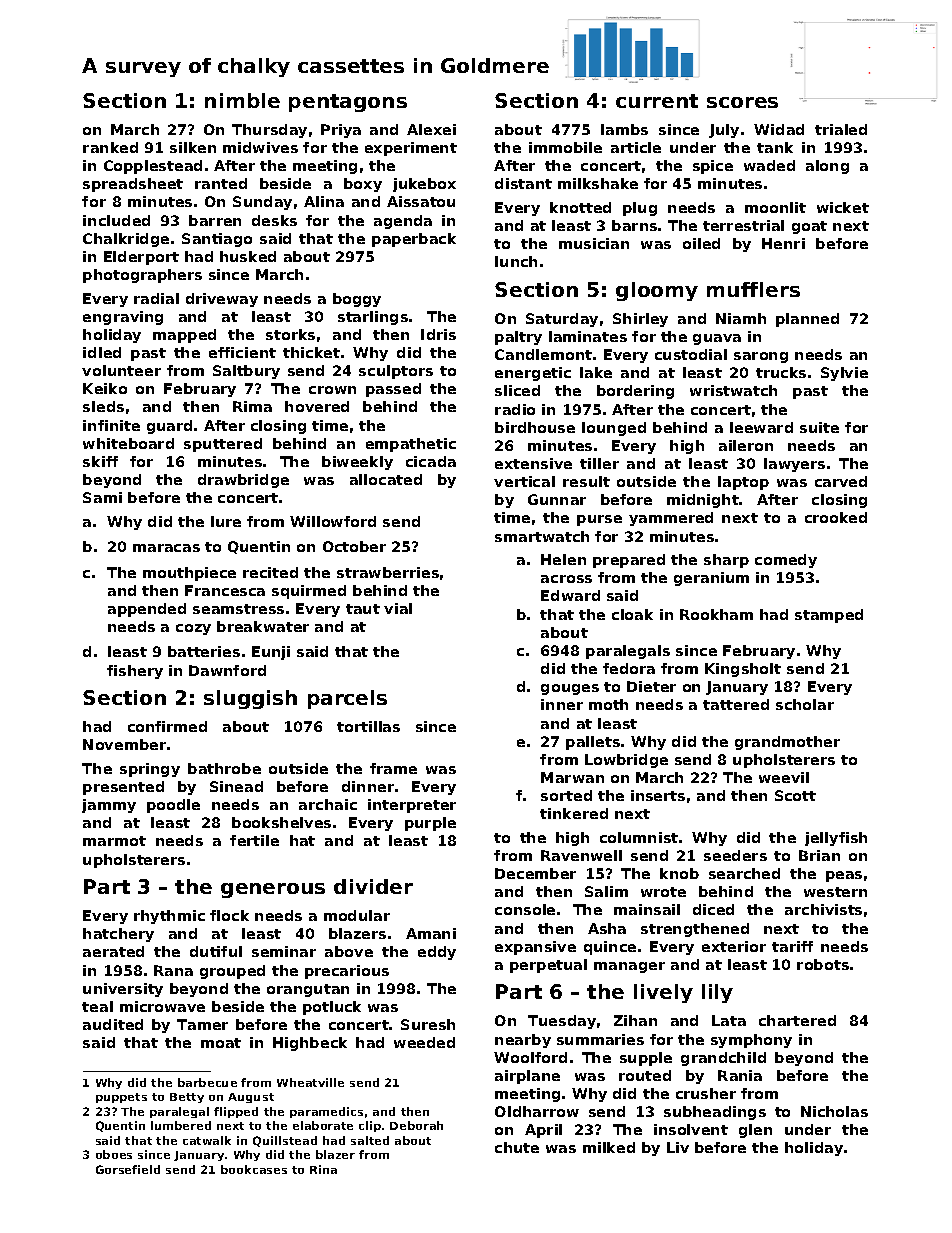 The image size is (952, 1233). I want to click on spice, so click(713, 167).
